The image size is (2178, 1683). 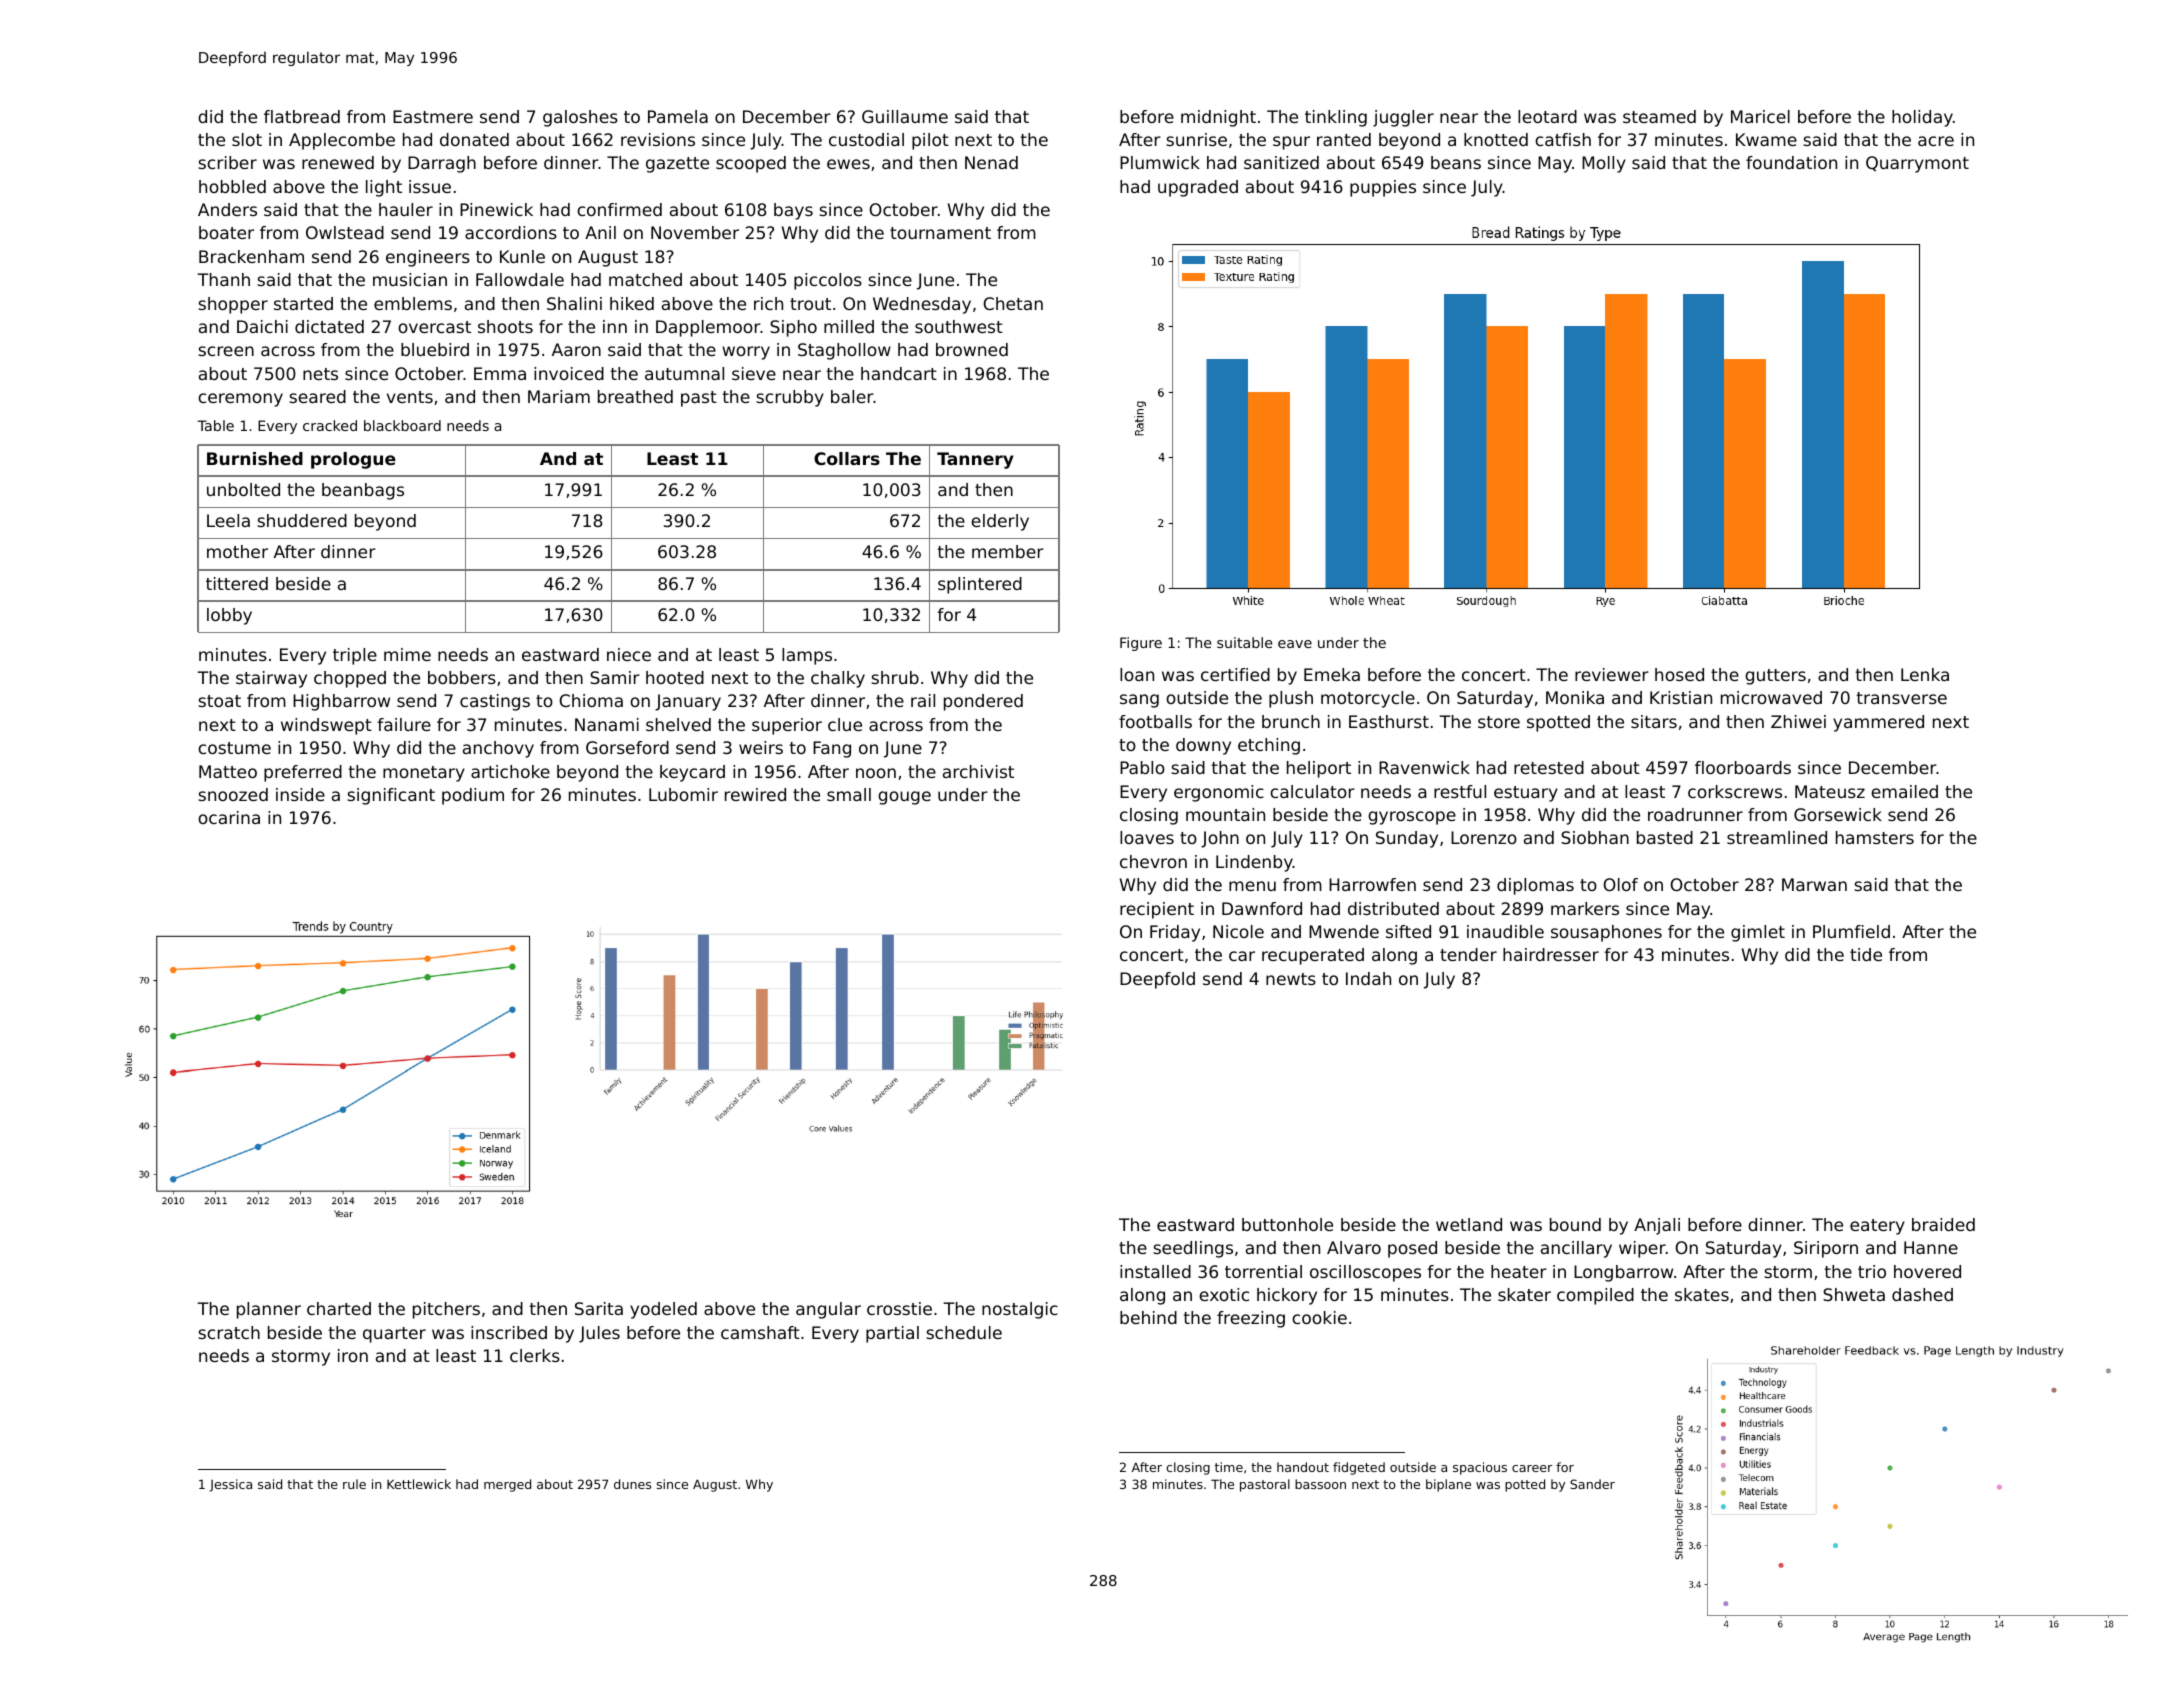 I want to click on recipient, so click(x=1157, y=910).
